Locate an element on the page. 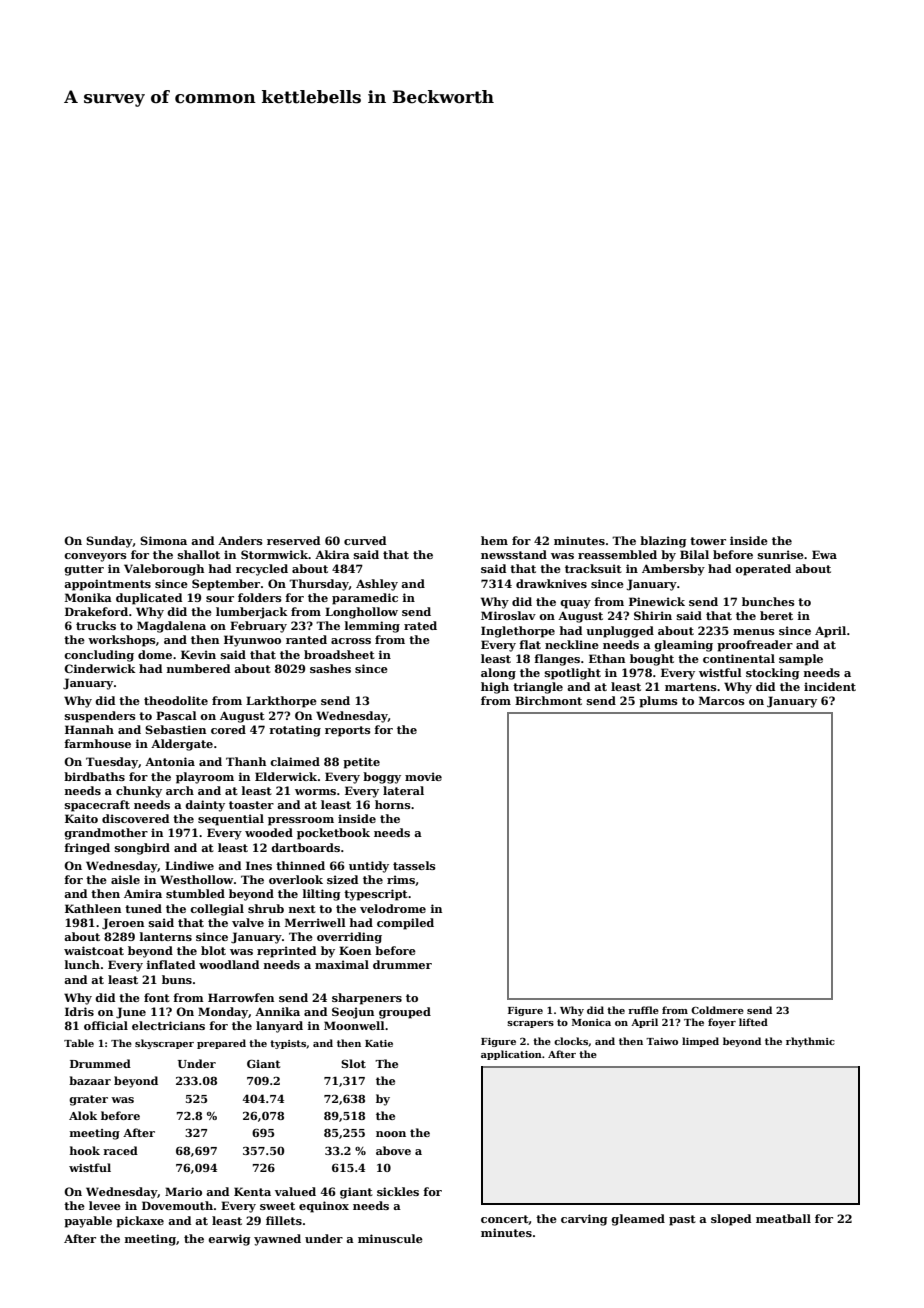 This image has width=924, height=1308. curved is located at coordinates (365, 540).
